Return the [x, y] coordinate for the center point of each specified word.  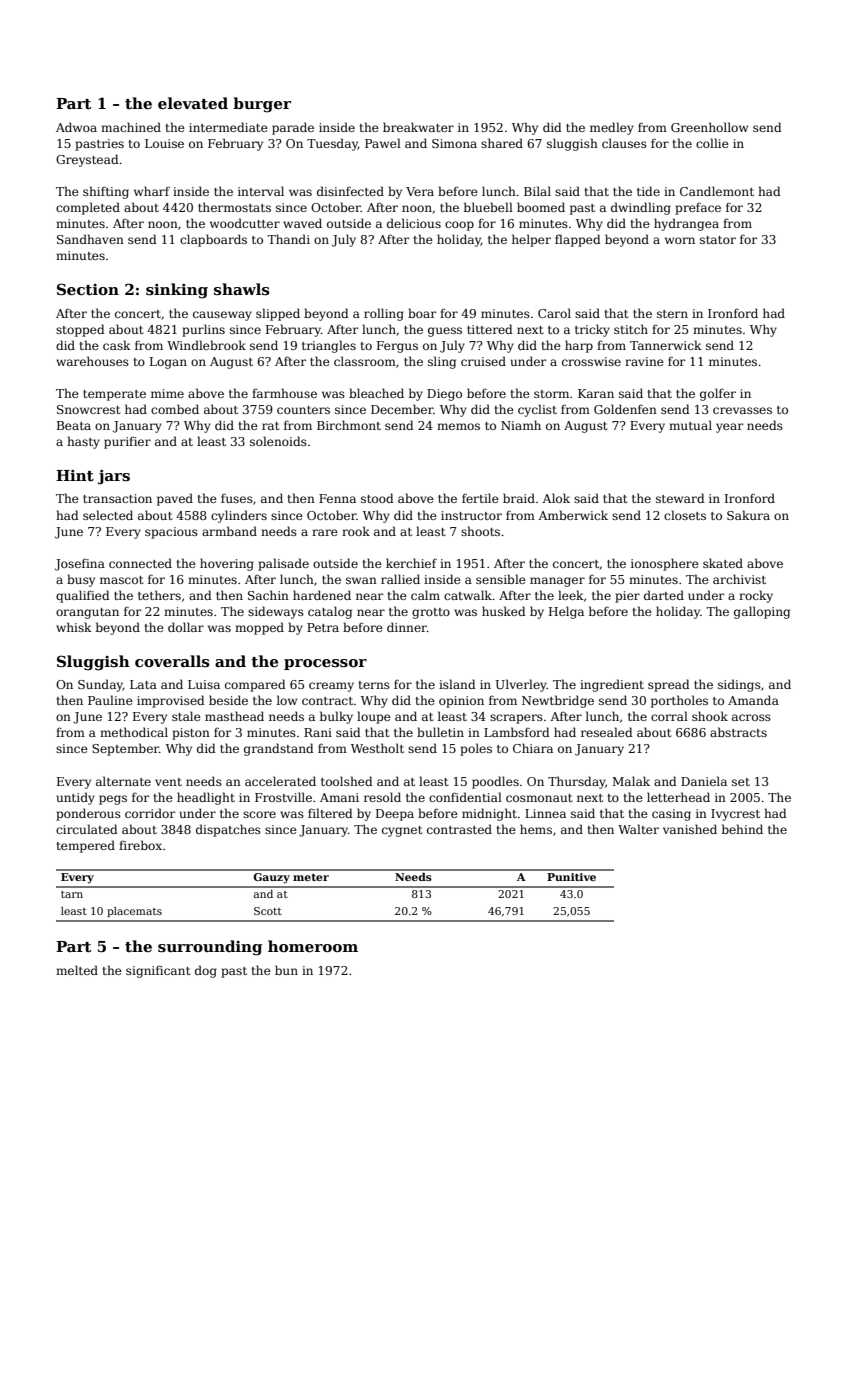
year [729, 428]
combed [175, 409]
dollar [186, 627]
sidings [739, 685]
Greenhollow [709, 127]
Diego [444, 395]
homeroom [313, 946]
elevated [193, 103]
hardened [322, 595]
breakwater [418, 127]
